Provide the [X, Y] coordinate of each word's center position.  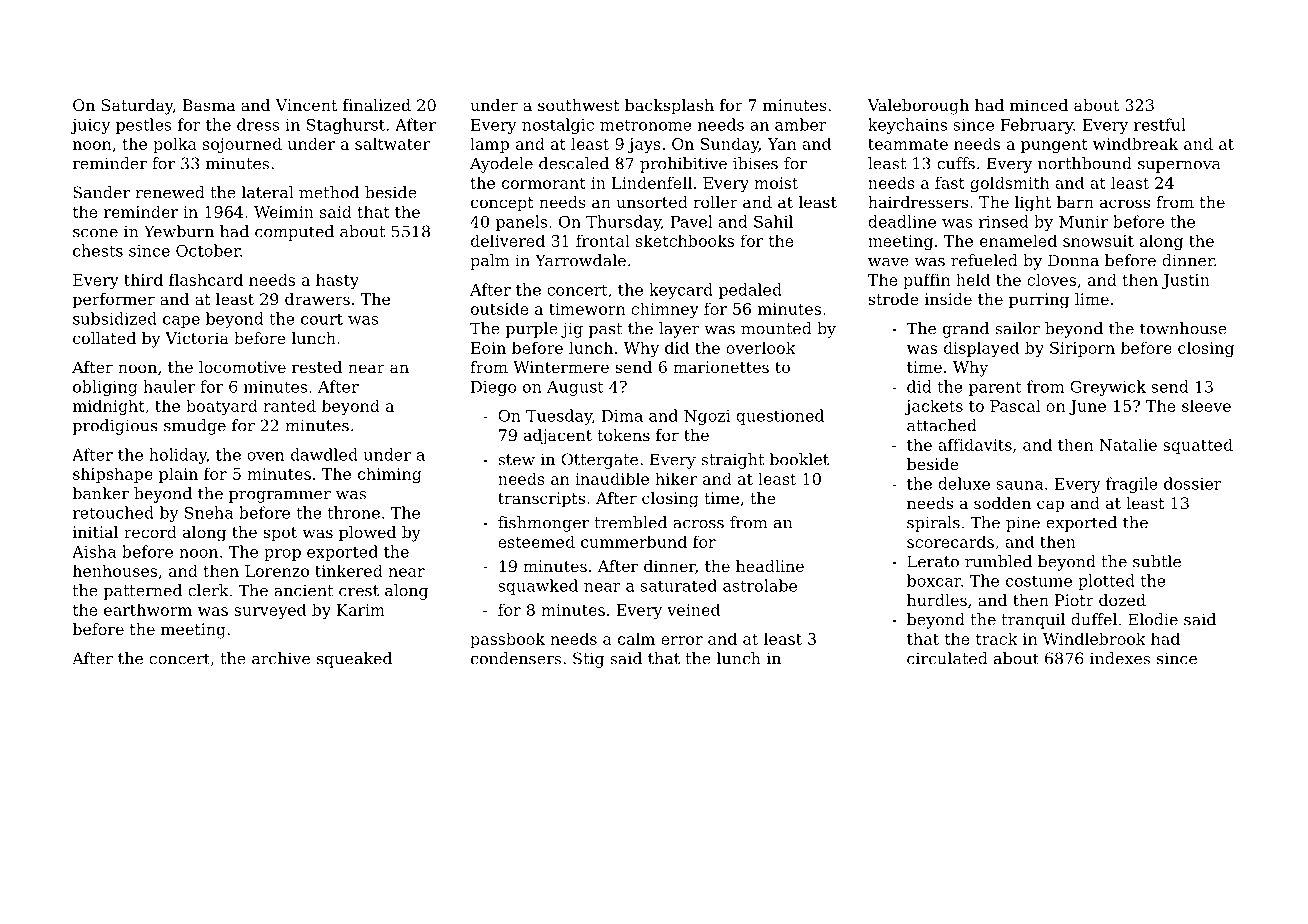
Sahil [773, 221]
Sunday [730, 145]
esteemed [536, 541]
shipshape [113, 475]
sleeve [1206, 405]
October [208, 250]
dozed [1122, 600]
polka [175, 145]
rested [317, 367]
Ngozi [707, 417]
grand [966, 330]
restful [1160, 124]
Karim [361, 610]
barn [1075, 202]
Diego [494, 388]
